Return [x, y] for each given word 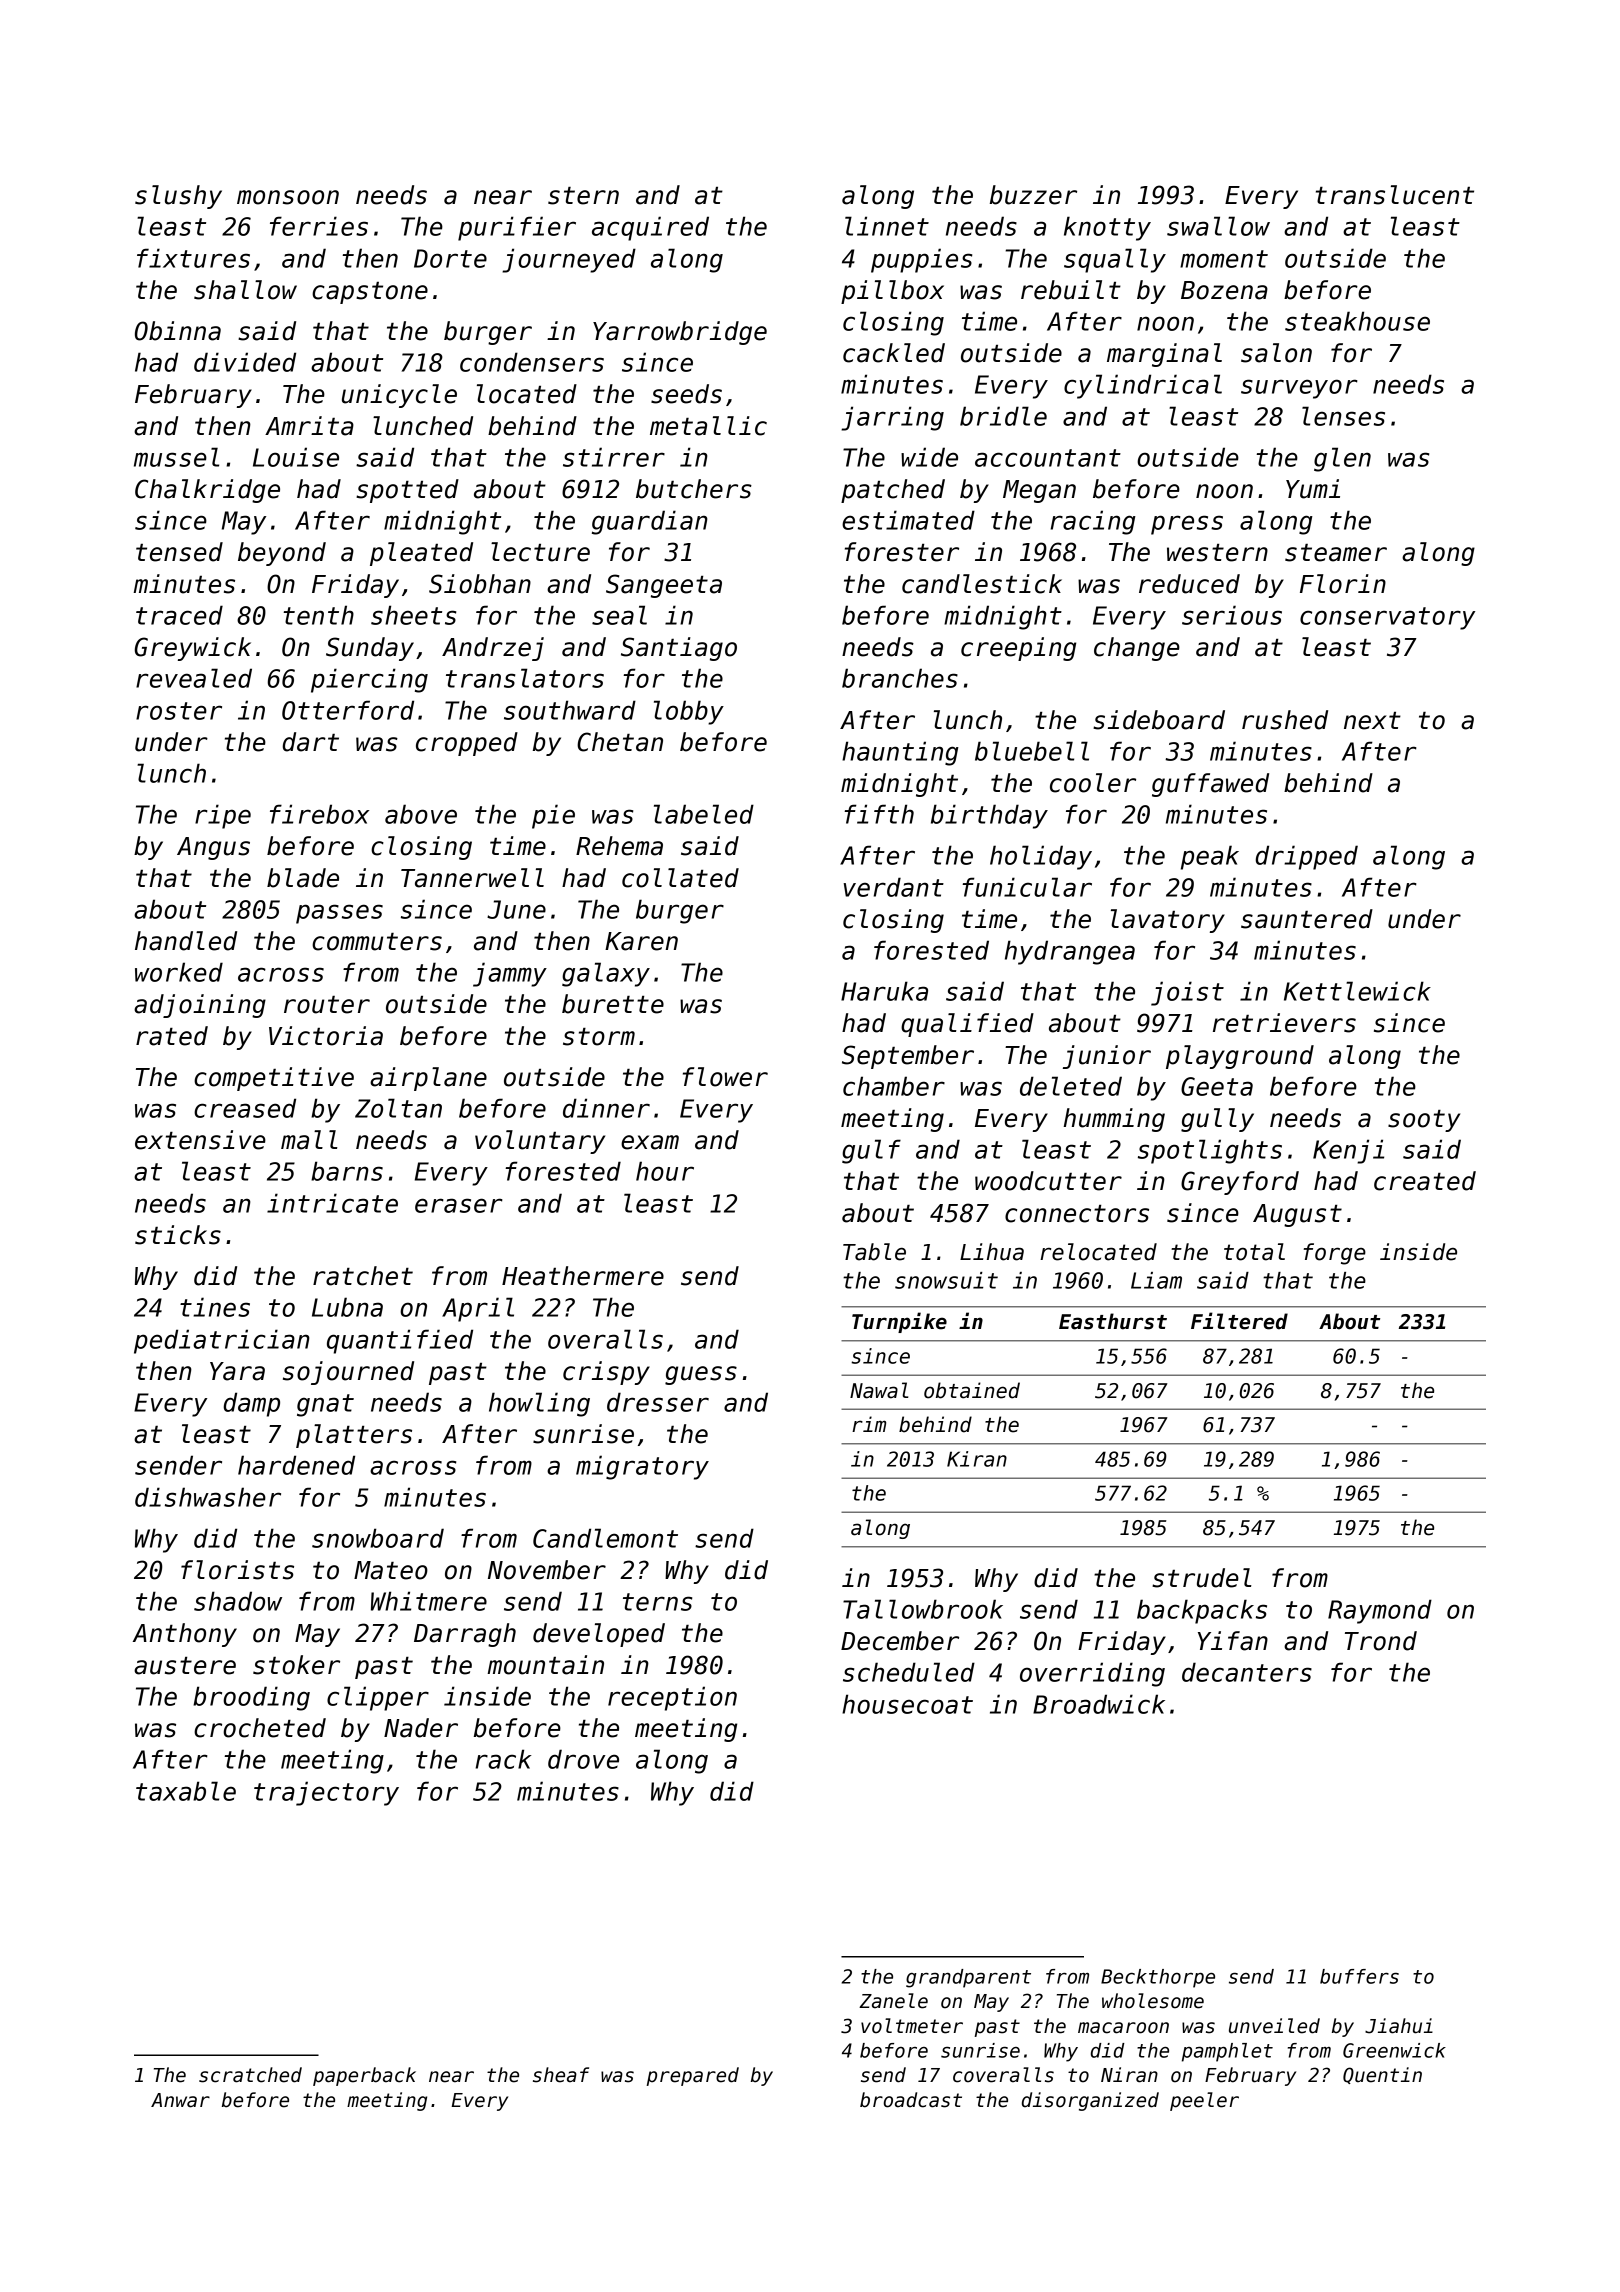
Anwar [180, 2100]
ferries [319, 226]
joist [1187, 993]
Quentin [1382, 2075]
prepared [693, 2076]
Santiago [679, 649]
